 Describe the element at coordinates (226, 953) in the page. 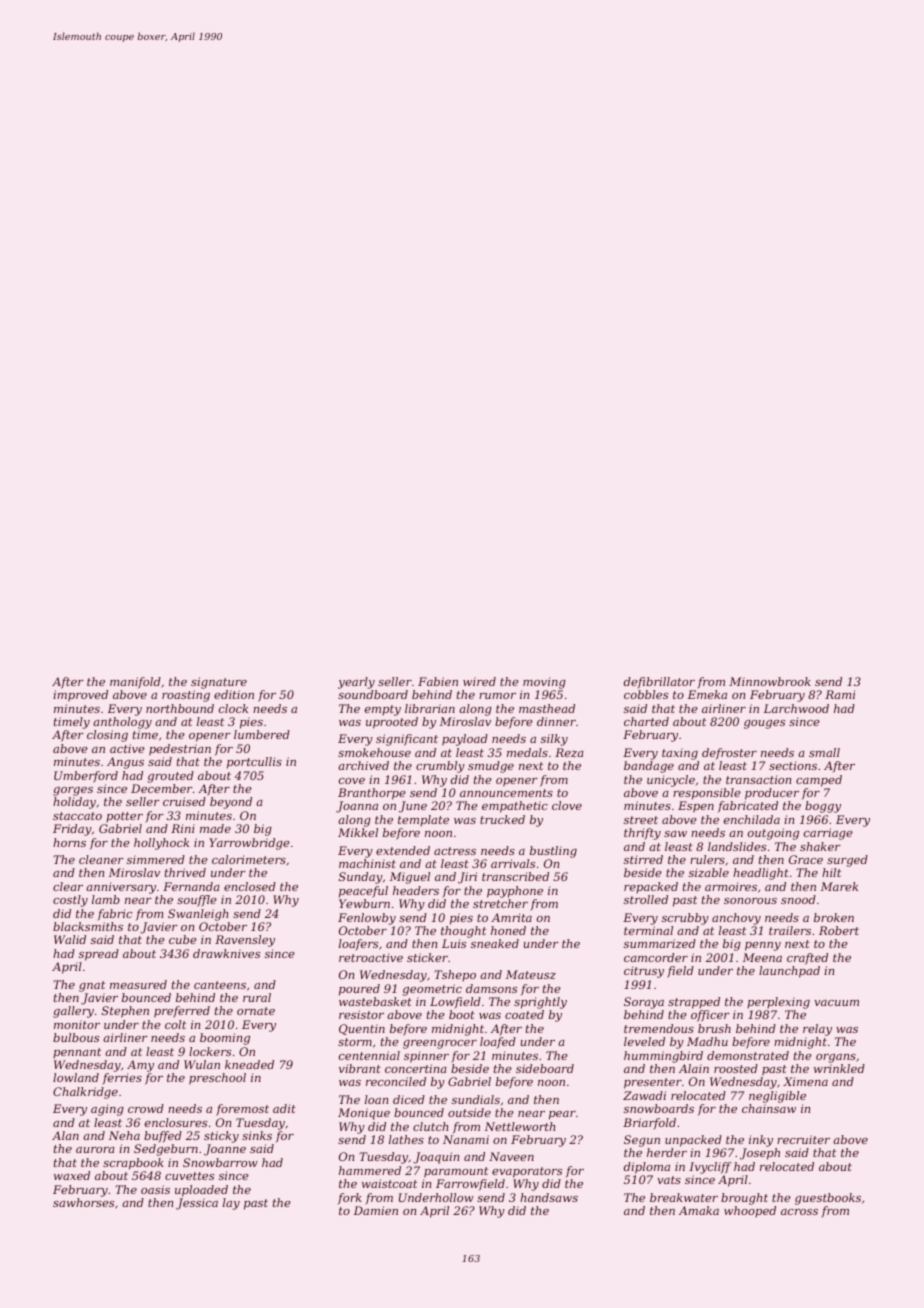

I see `drawknives` at that location.
